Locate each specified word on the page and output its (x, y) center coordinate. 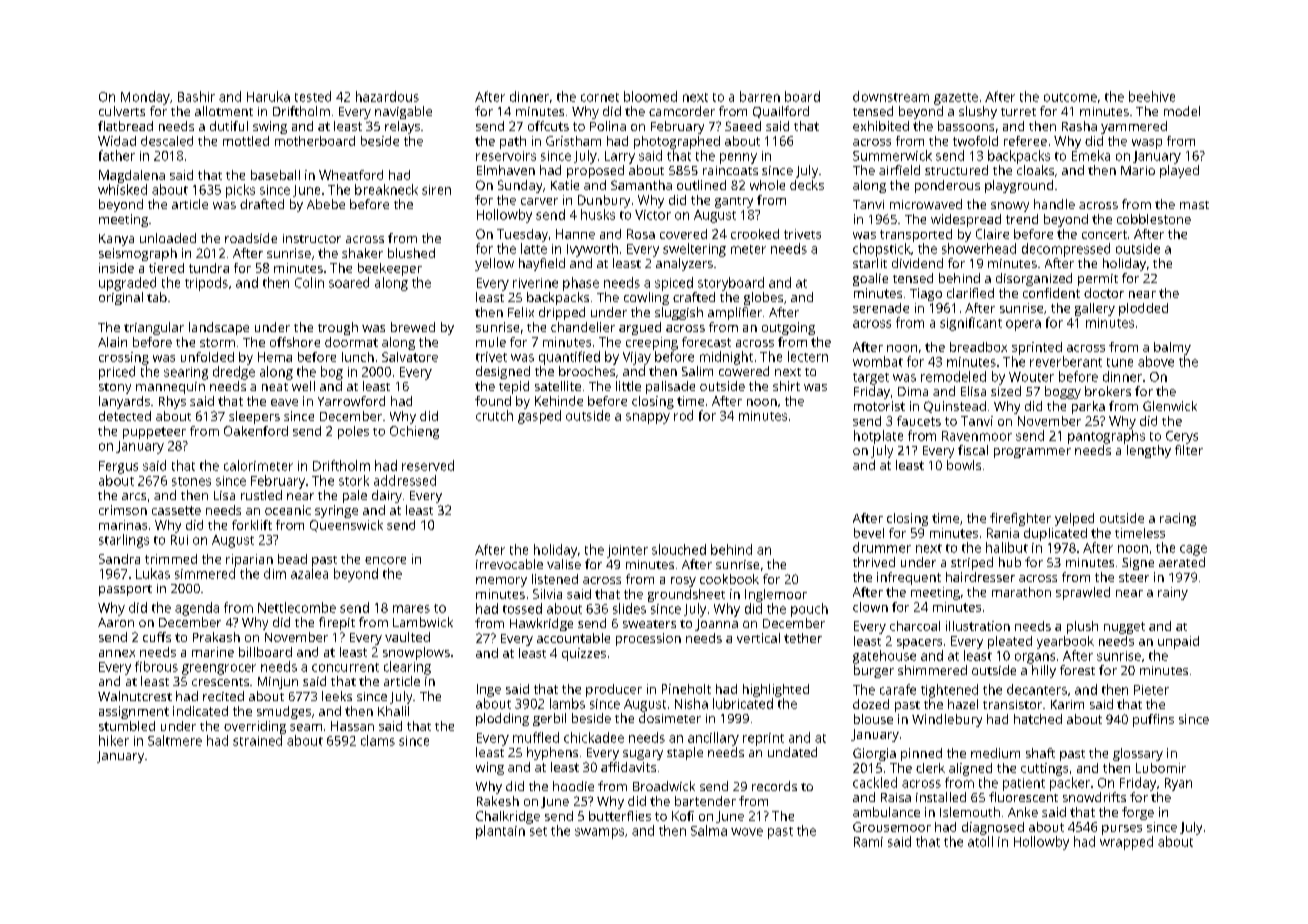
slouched (679, 549)
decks (807, 185)
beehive (1152, 96)
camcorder (682, 111)
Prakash (216, 637)
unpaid (1178, 642)
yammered (1134, 127)
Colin (309, 282)
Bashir (196, 96)
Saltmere (175, 740)
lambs (567, 703)
